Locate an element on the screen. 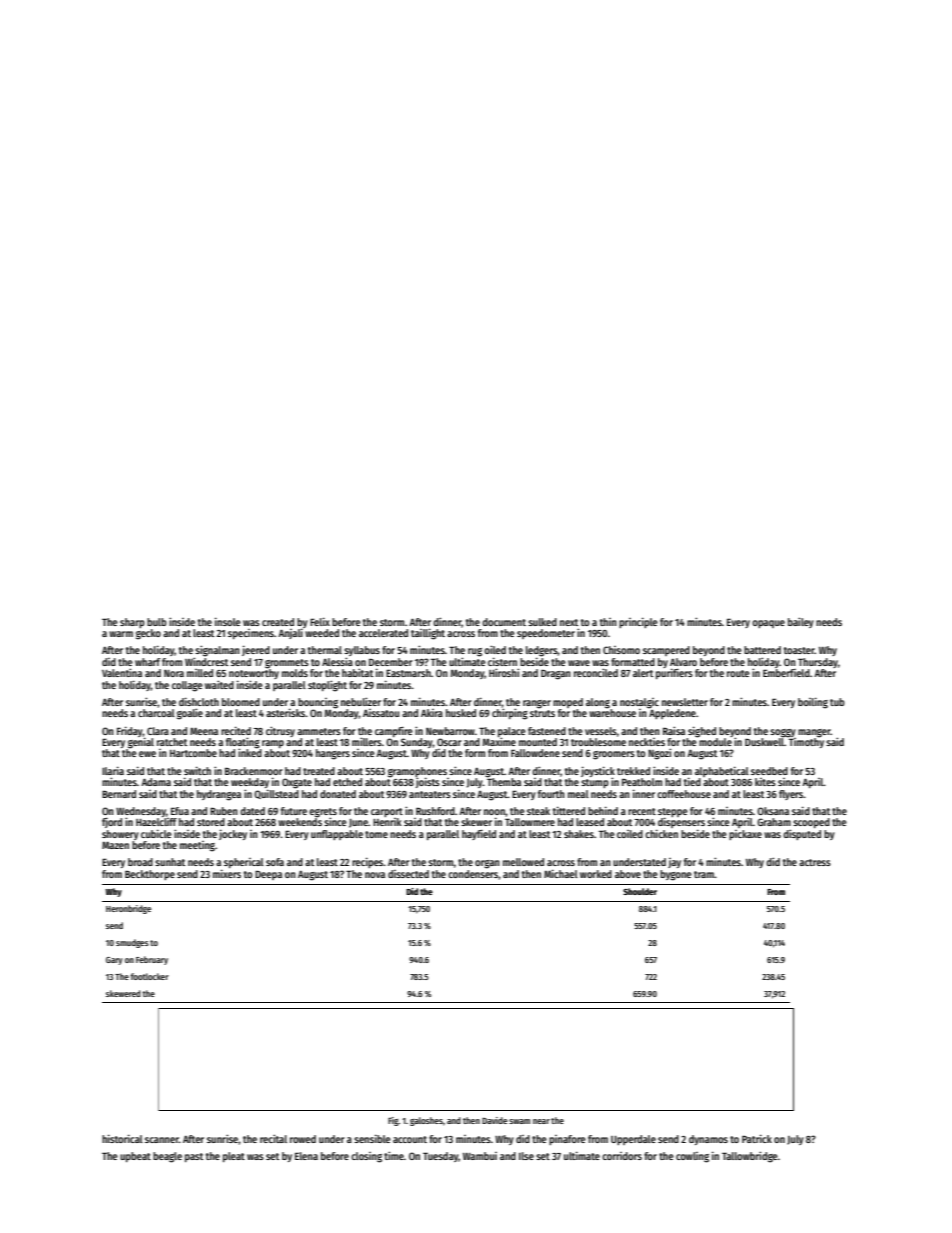 This screenshot has width=952, height=1233. Tallowbridge is located at coordinates (750, 1157).
